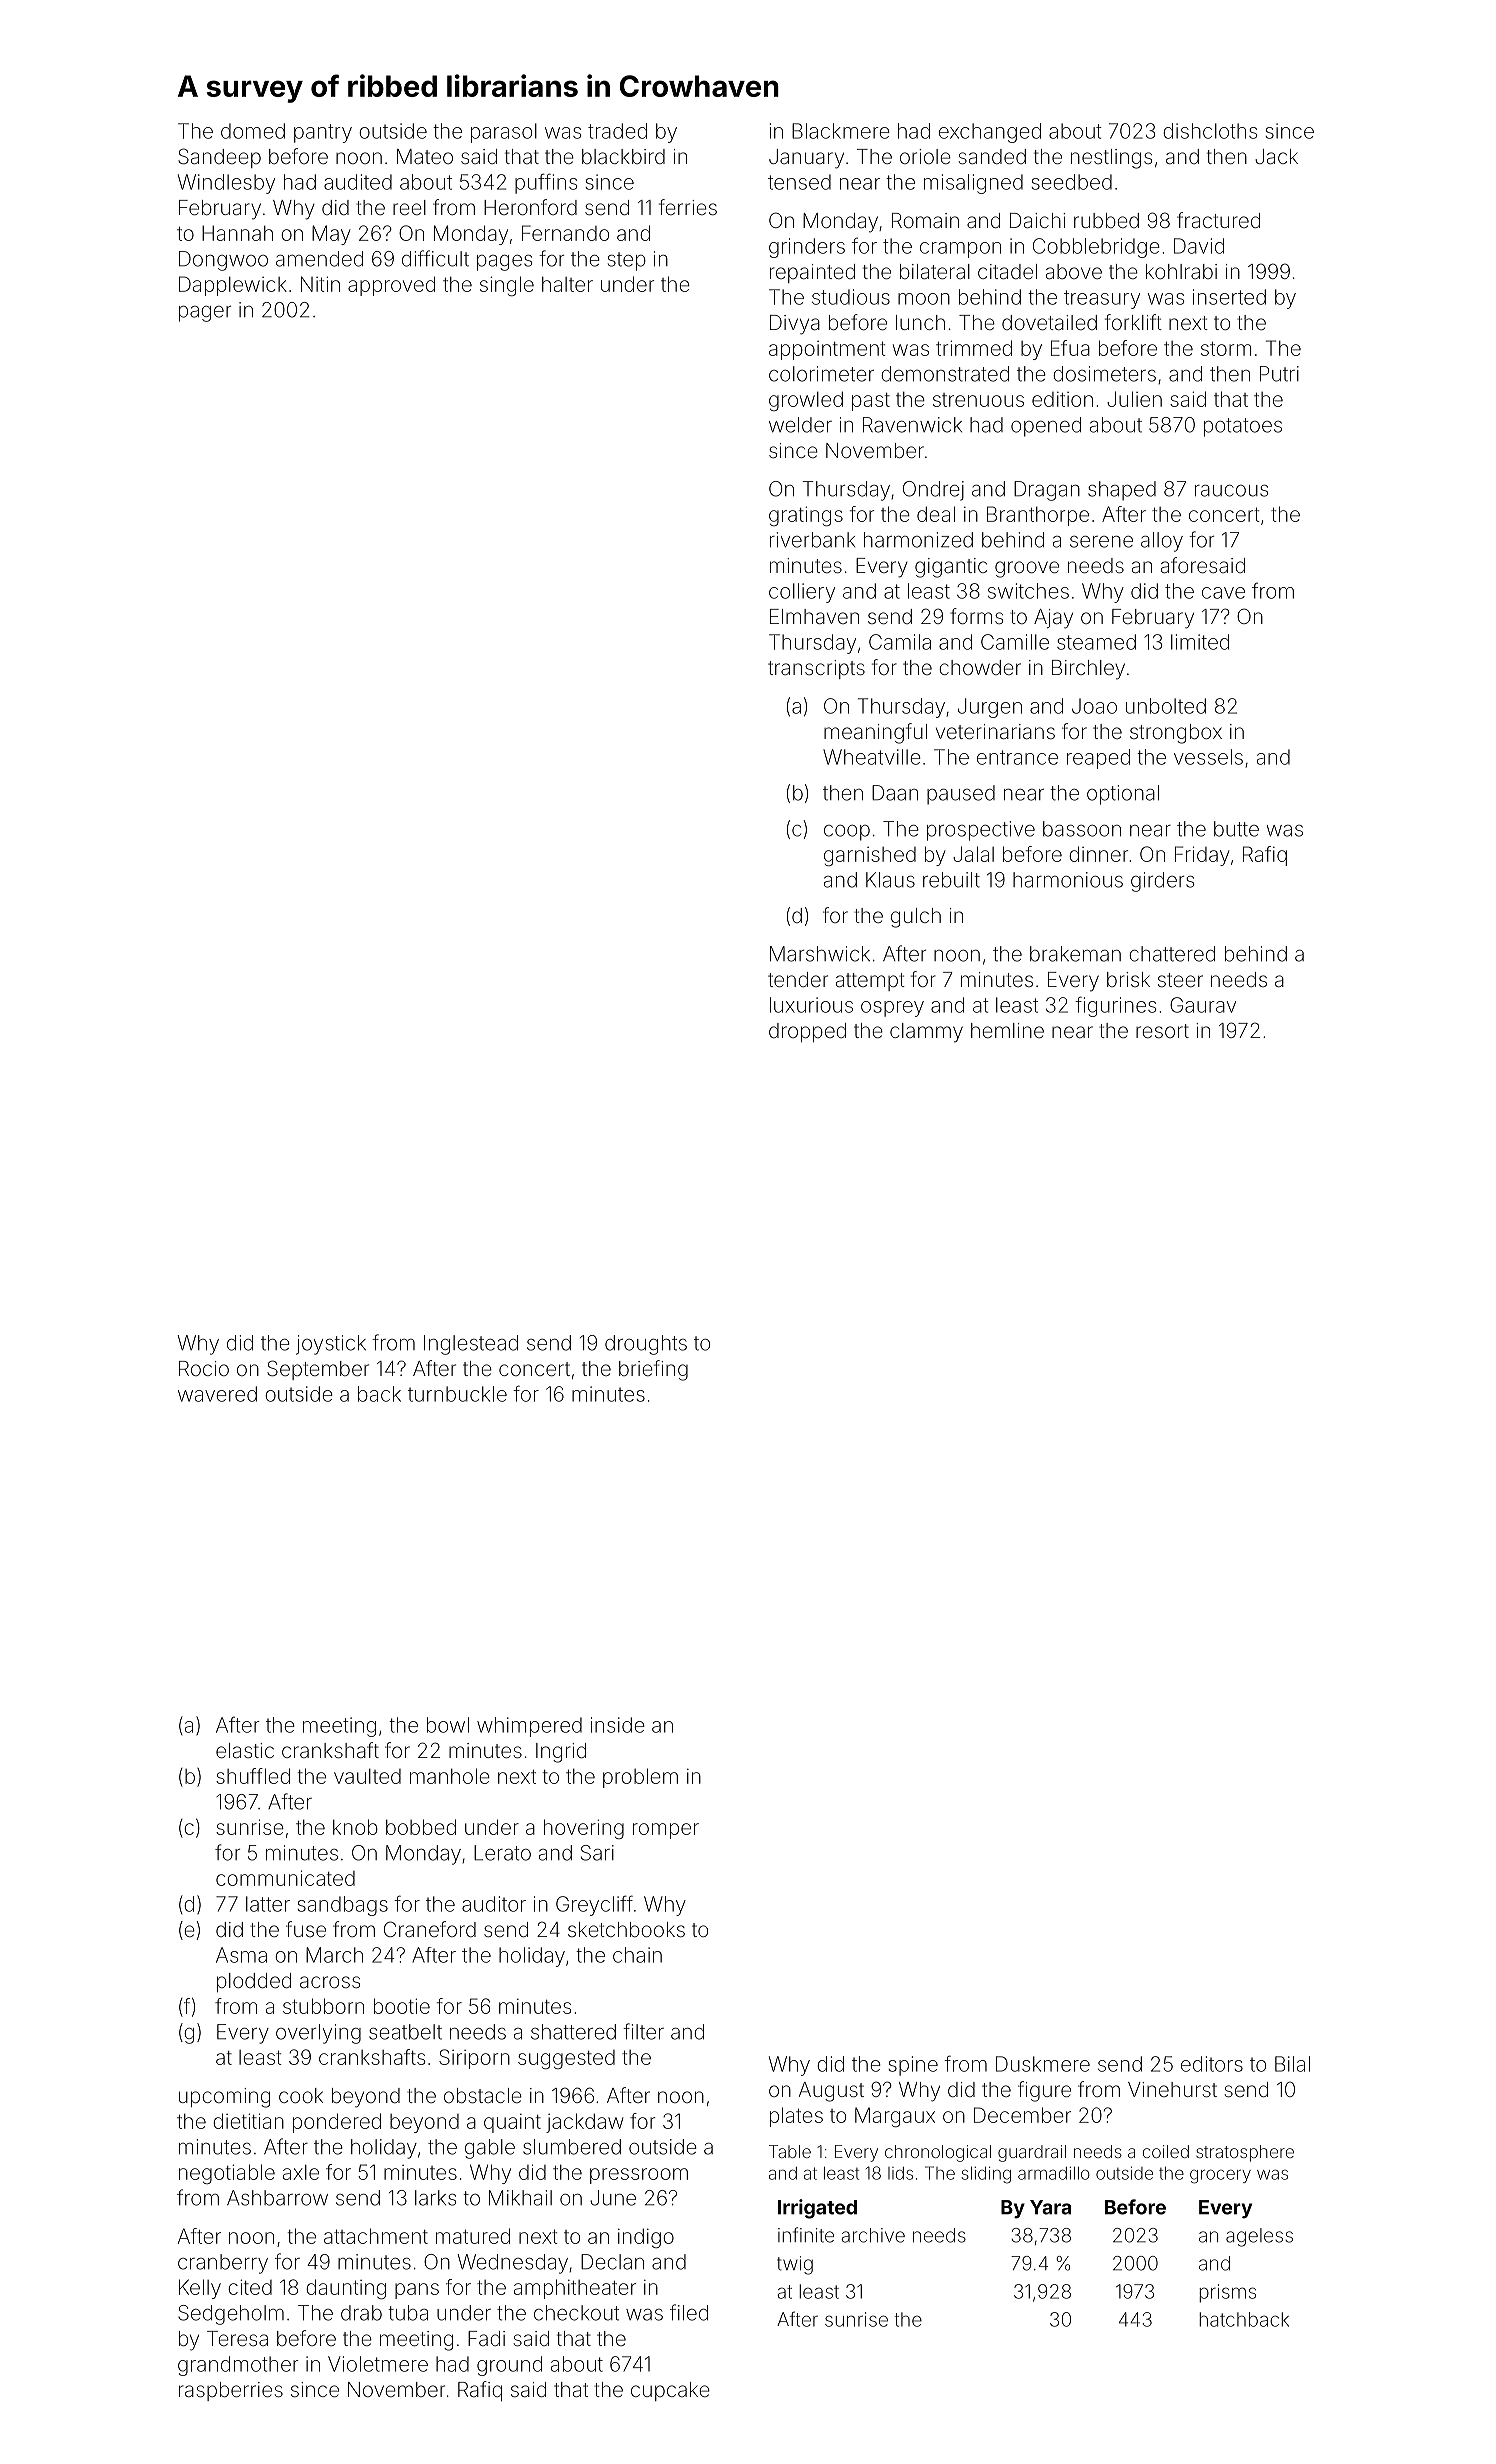  I want to click on tender, so click(798, 979).
